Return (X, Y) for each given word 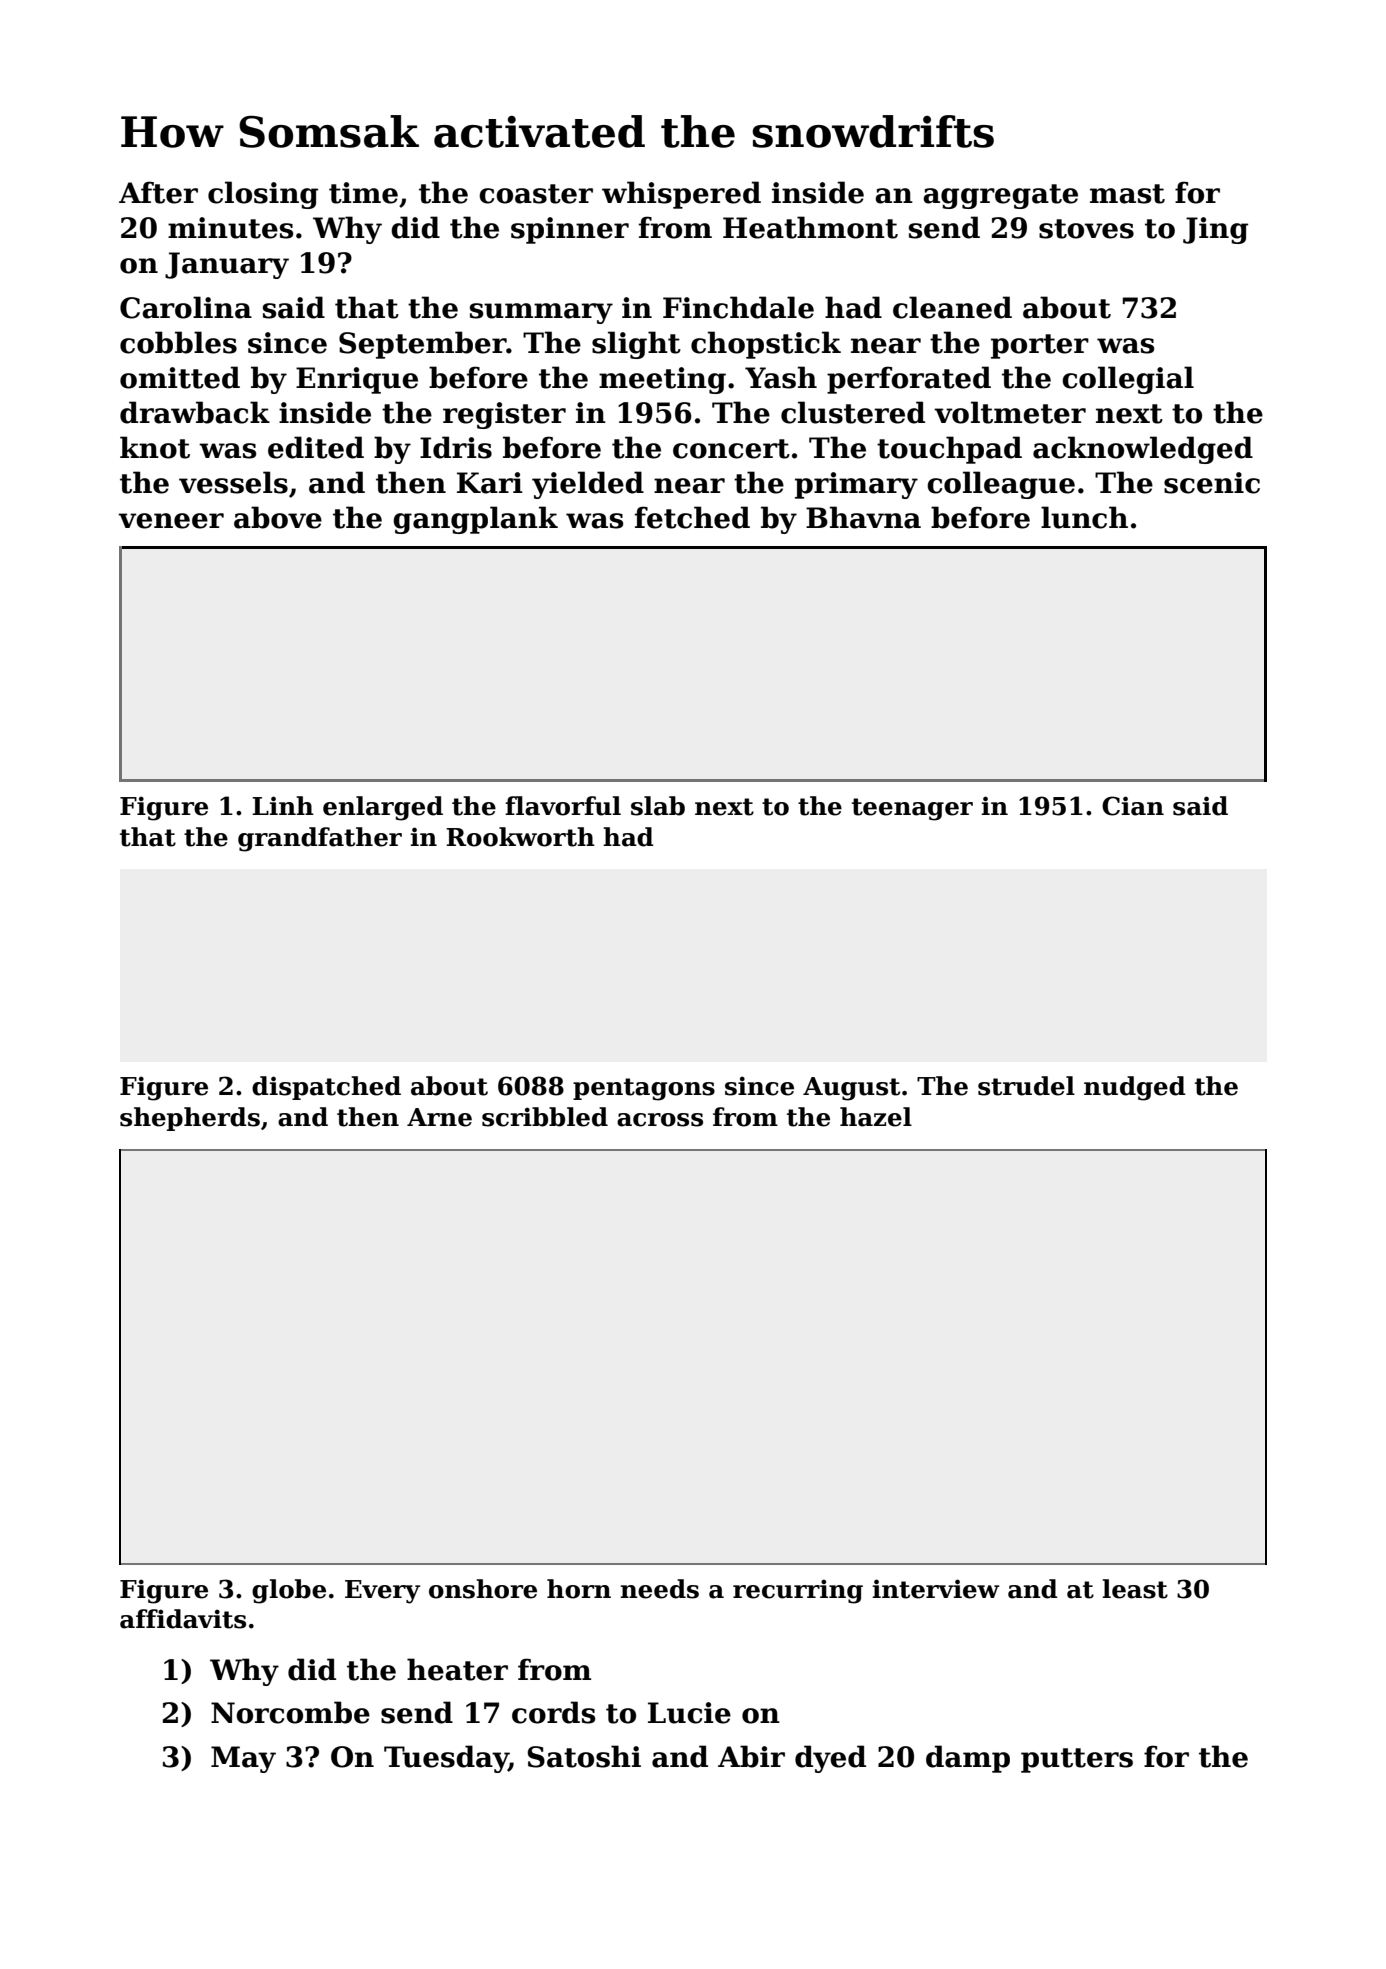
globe (289, 1591)
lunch (1084, 517)
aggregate (1000, 196)
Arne (439, 1117)
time (363, 193)
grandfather (320, 839)
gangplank (475, 520)
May (243, 1759)
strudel (1026, 1086)
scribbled (545, 1117)
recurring (798, 1591)
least (1135, 1589)
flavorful (563, 806)
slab (658, 806)
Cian (1133, 806)
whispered (681, 195)
